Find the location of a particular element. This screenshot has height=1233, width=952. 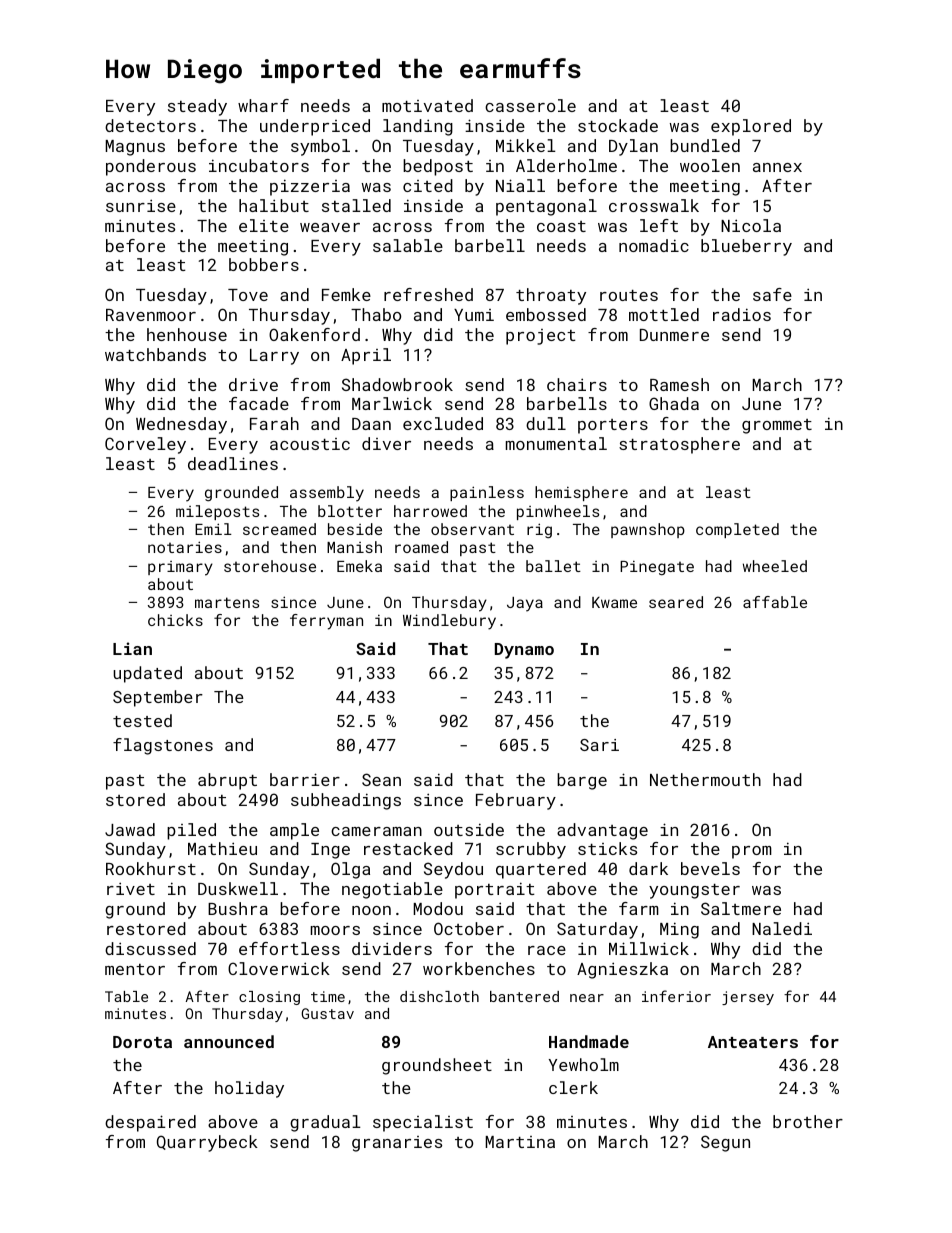

Mikkel is located at coordinates (526, 145).
